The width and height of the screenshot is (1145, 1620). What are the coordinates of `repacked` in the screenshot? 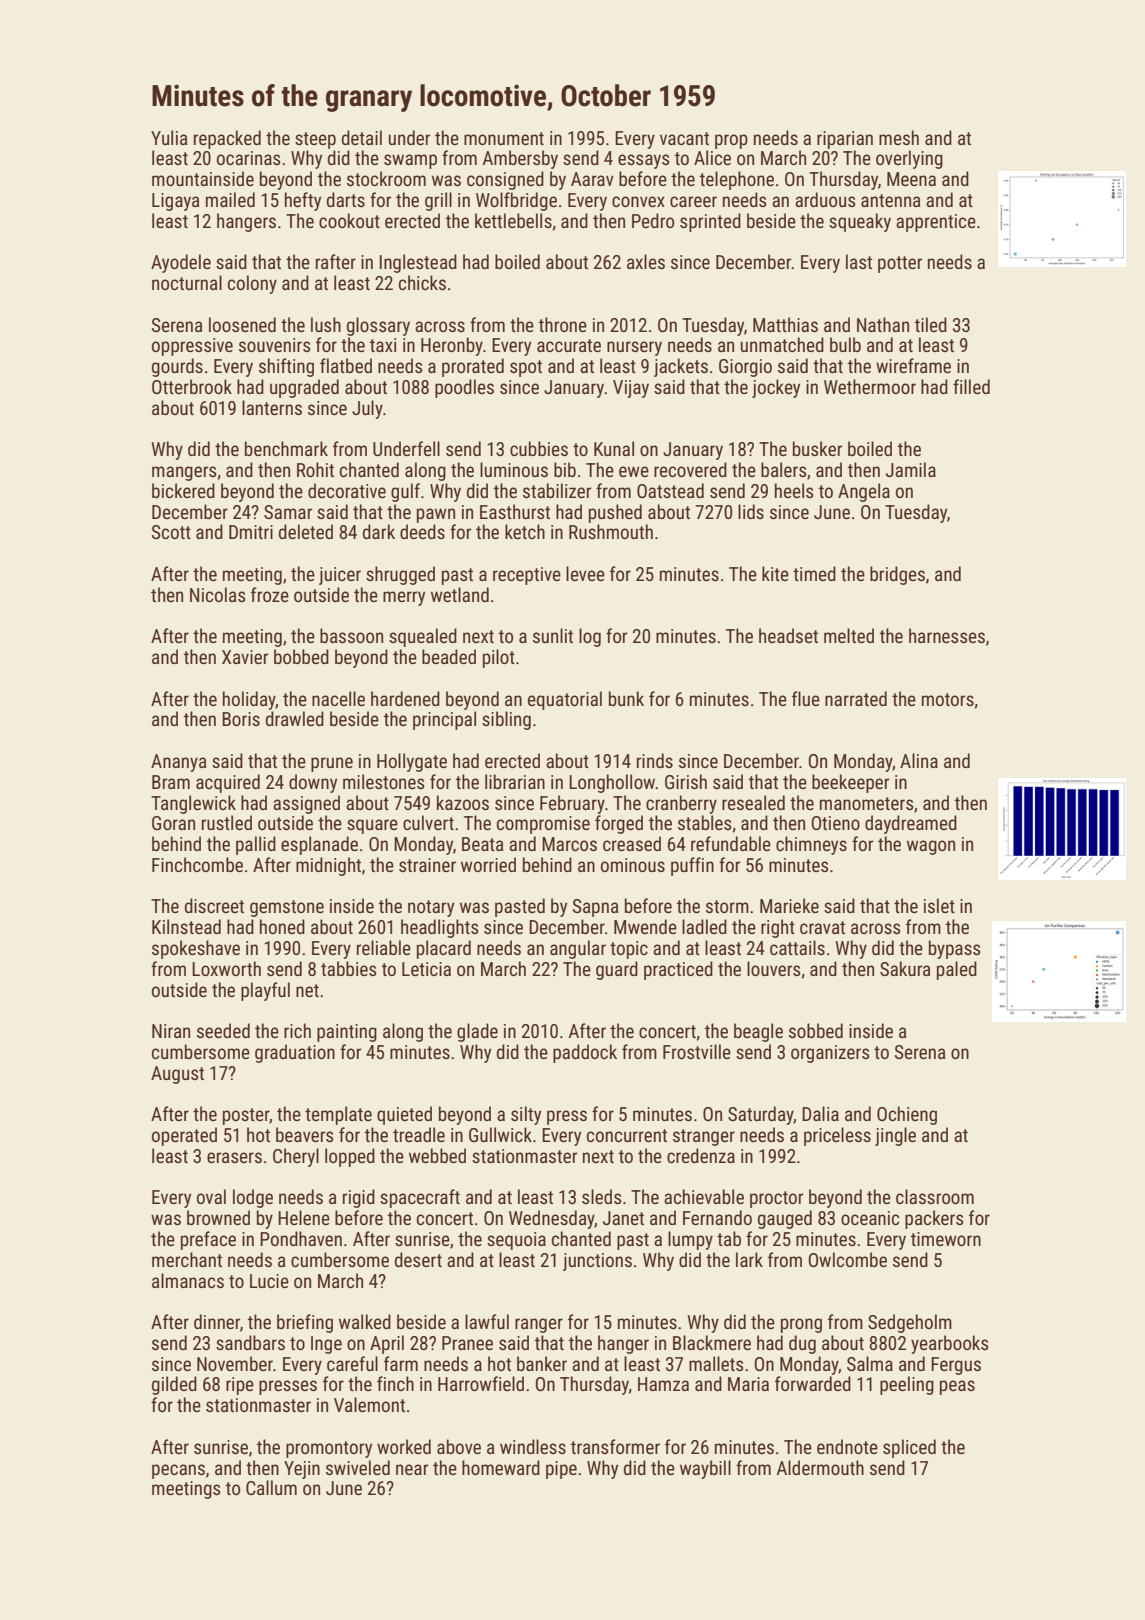 It's located at (227, 139).
